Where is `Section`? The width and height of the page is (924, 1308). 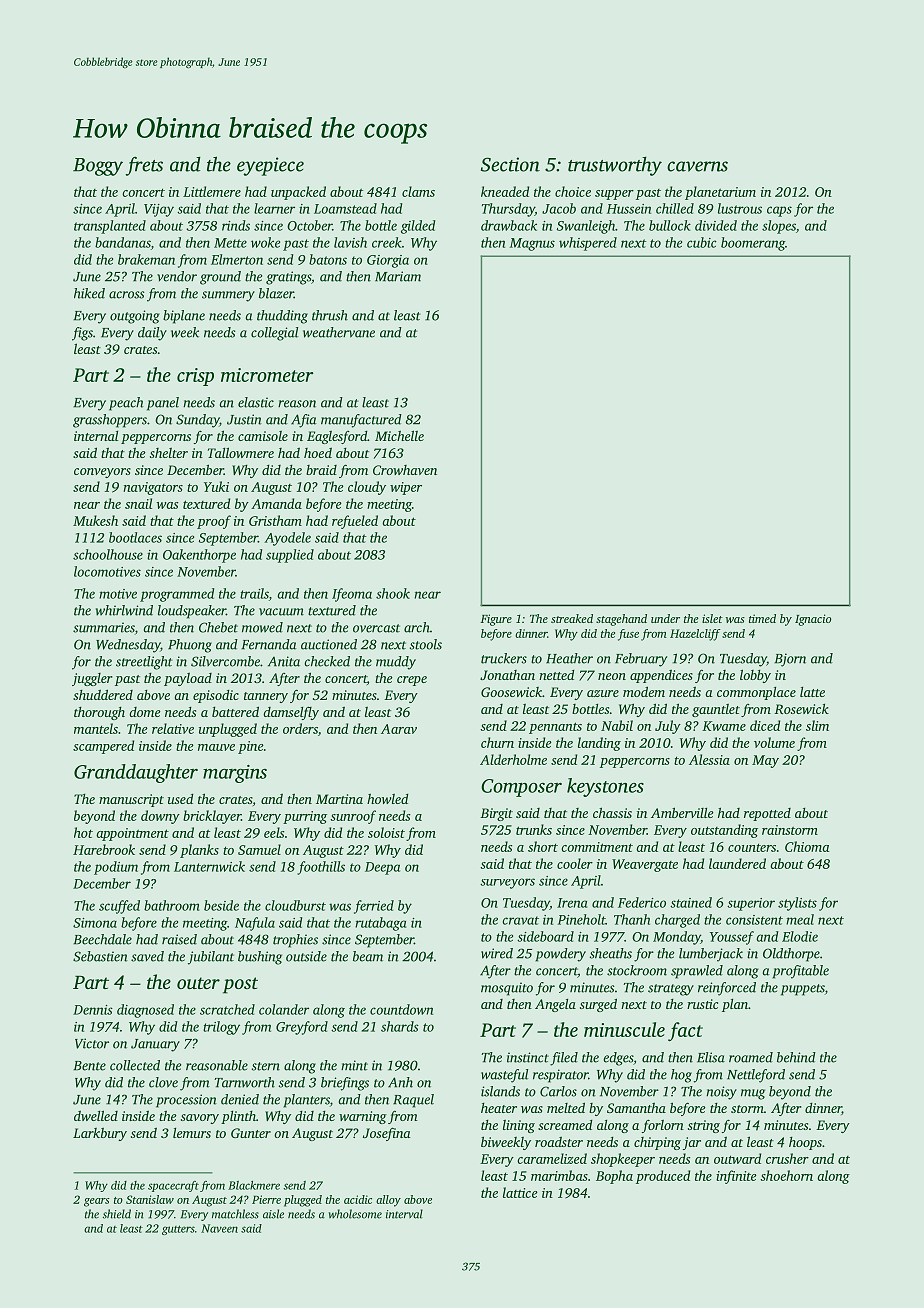 Section is located at coordinates (510, 164).
